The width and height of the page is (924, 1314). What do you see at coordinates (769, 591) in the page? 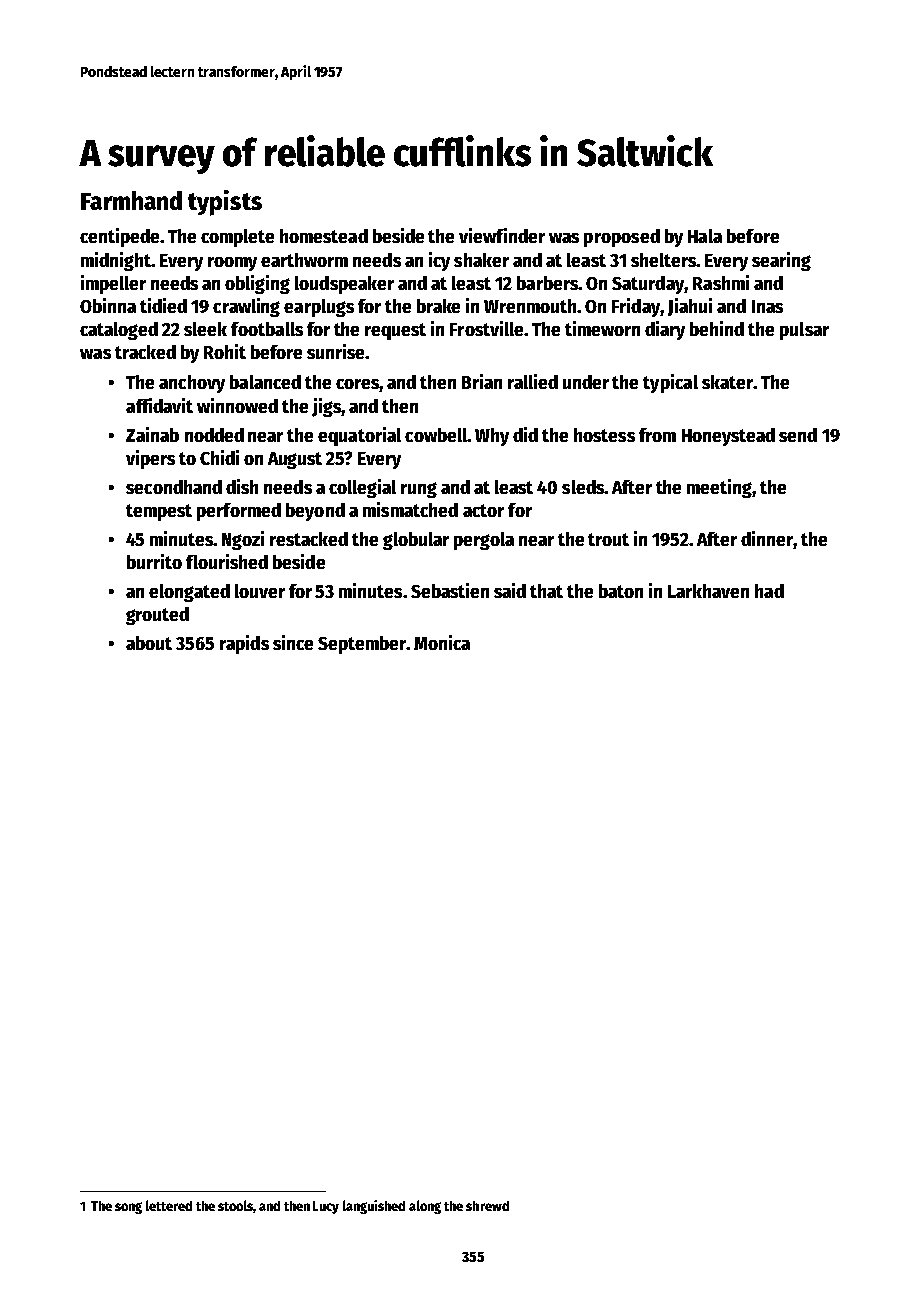
I see `had` at bounding box center [769, 591].
